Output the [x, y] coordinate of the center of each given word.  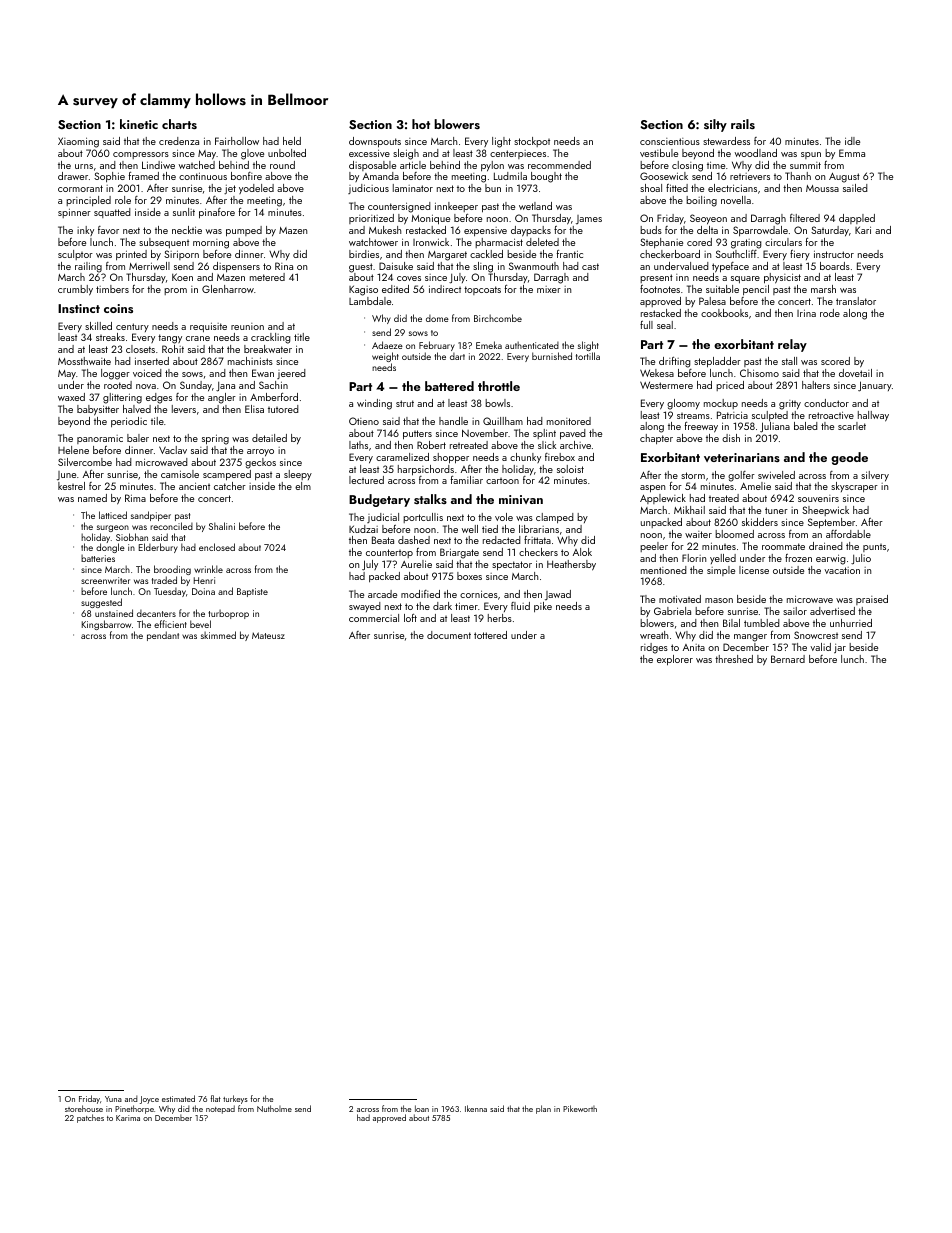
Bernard [788, 659]
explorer [675, 660]
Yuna [113, 1099]
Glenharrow [228, 289]
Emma [852, 153]
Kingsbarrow [106, 625]
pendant [163, 636]
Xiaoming [78, 142]
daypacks [531, 231]
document [449, 635]
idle [852, 141]
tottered [490, 635]
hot [421, 124]
